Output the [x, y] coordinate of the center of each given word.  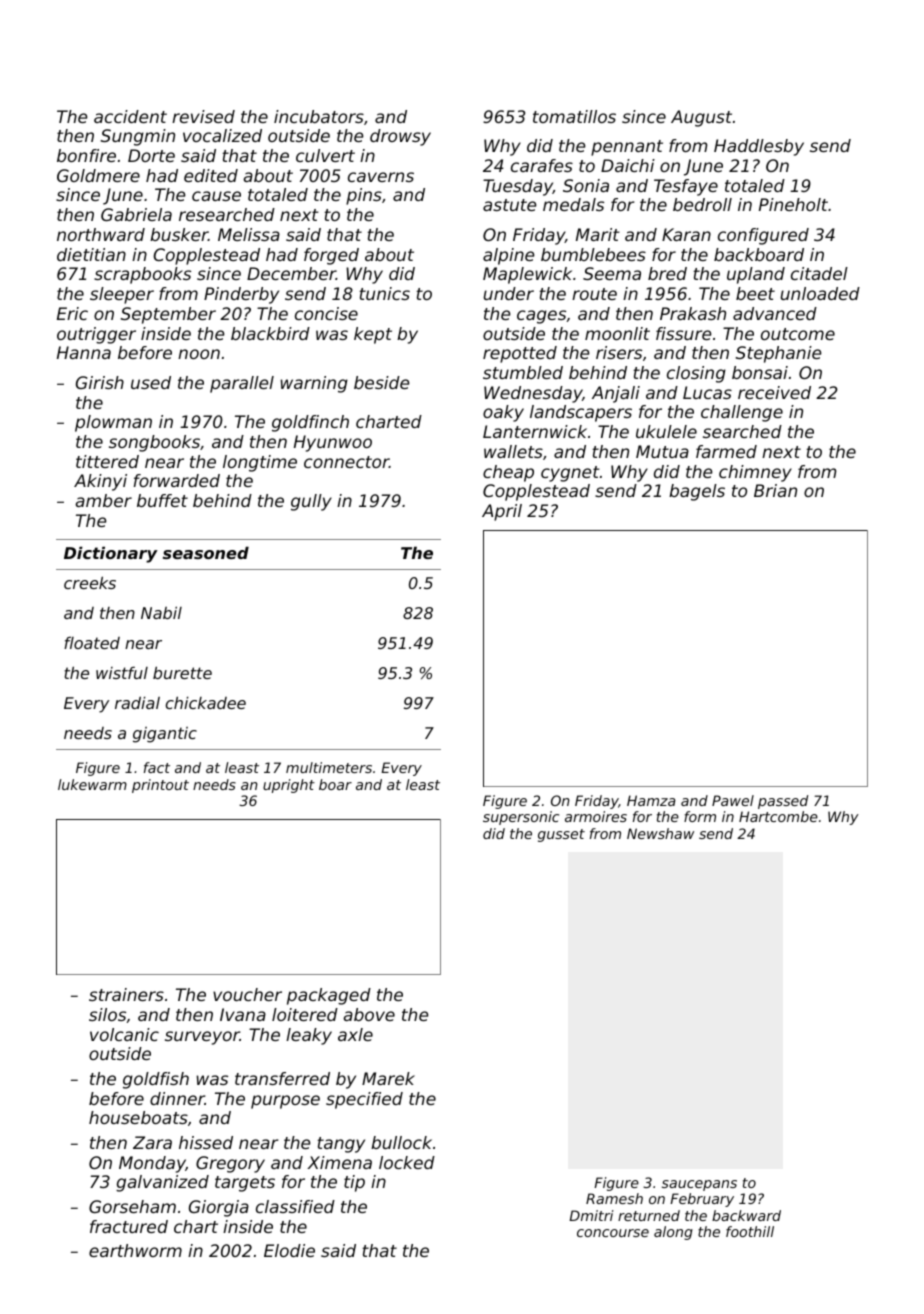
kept [373, 335]
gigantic [165, 735]
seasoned [206, 552]
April [502, 512]
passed [783, 802]
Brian [775, 490]
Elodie [289, 1250]
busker [179, 234]
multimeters [329, 767]
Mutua [662, 451]
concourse [613, 1233]
